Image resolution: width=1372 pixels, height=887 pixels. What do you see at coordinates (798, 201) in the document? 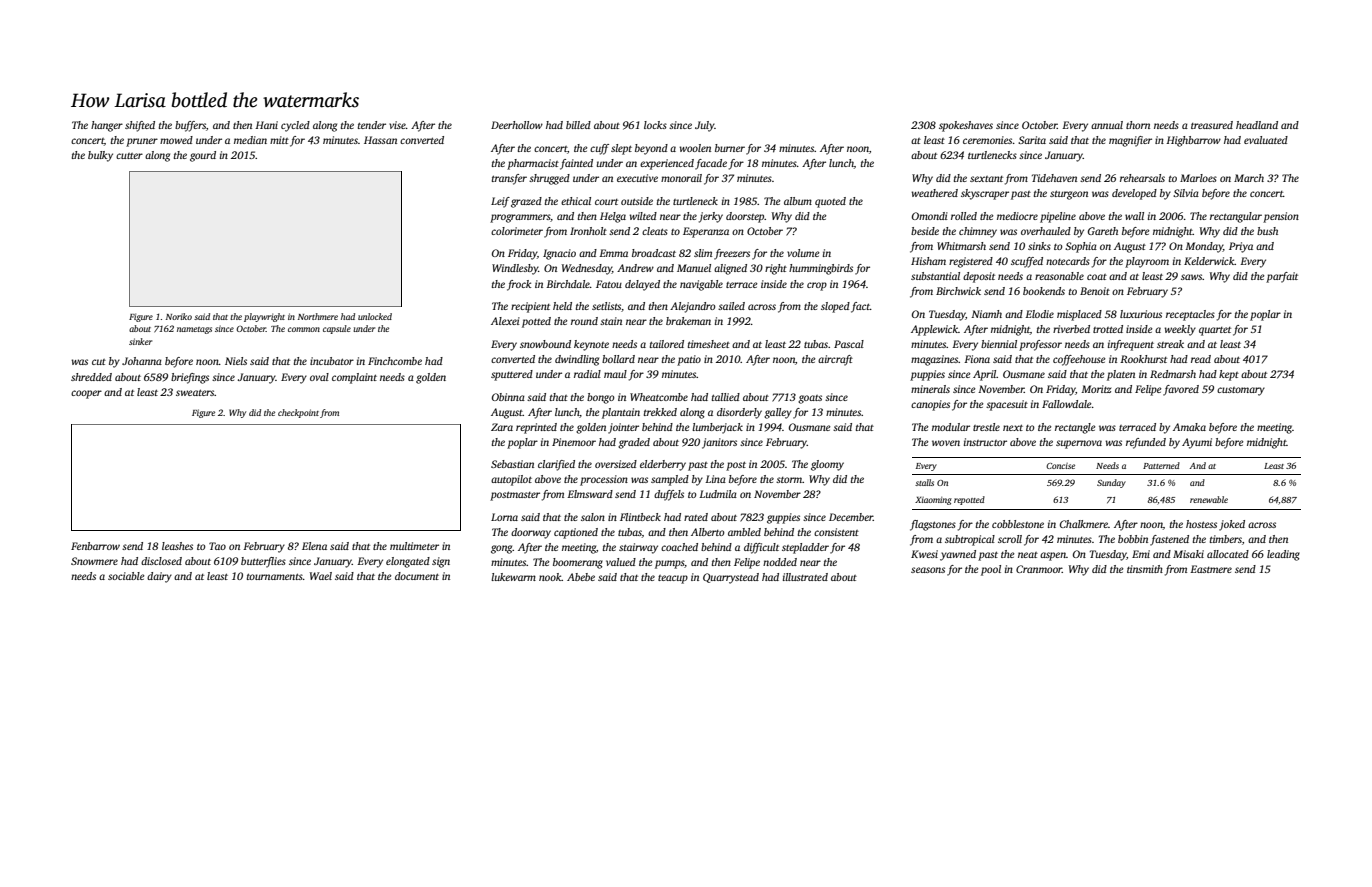
I see `album` at bounding box center [798, 201].
